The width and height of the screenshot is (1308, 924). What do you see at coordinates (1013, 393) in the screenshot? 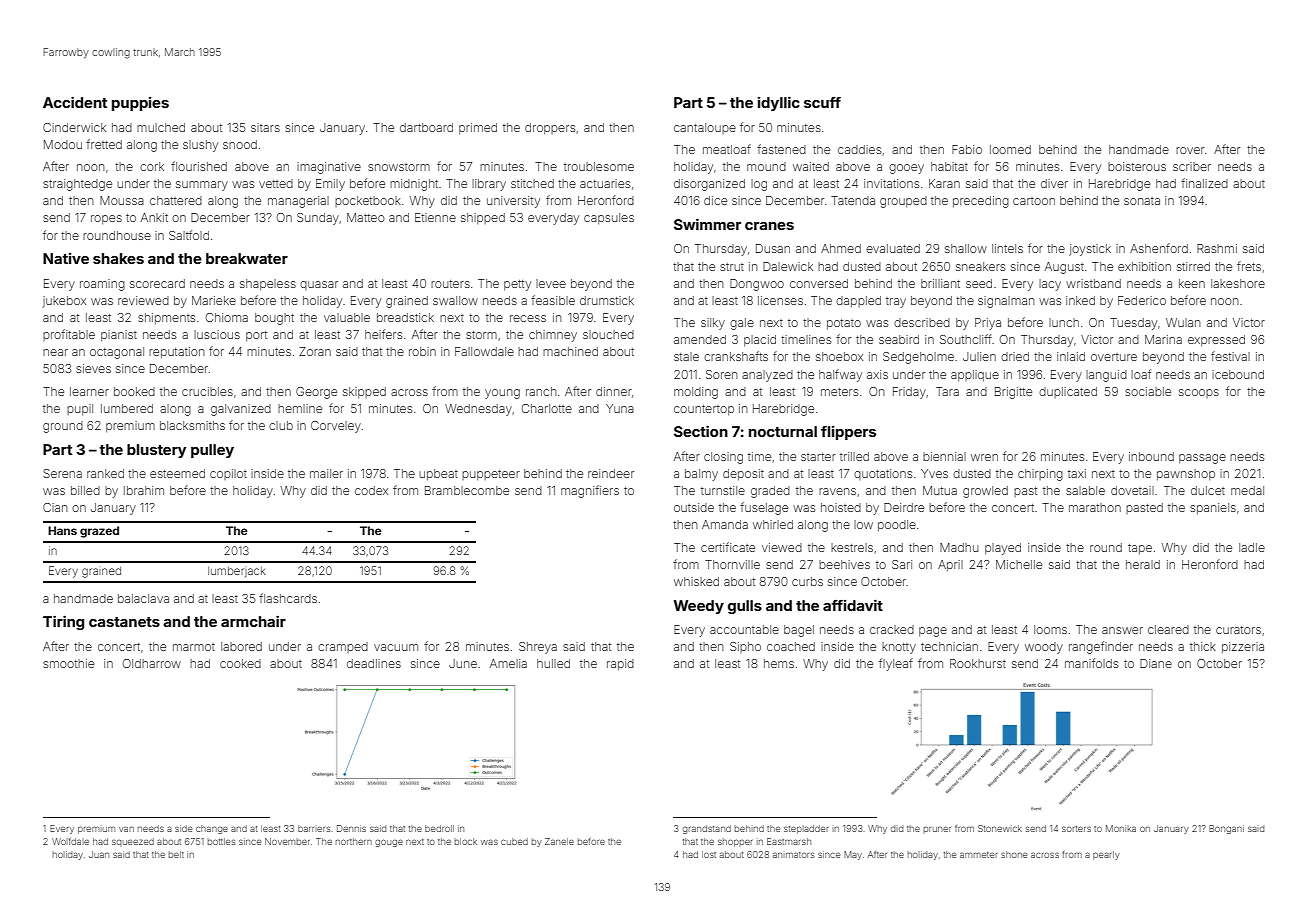
I see `Brigitte` at bounding box center [1013, 393].
